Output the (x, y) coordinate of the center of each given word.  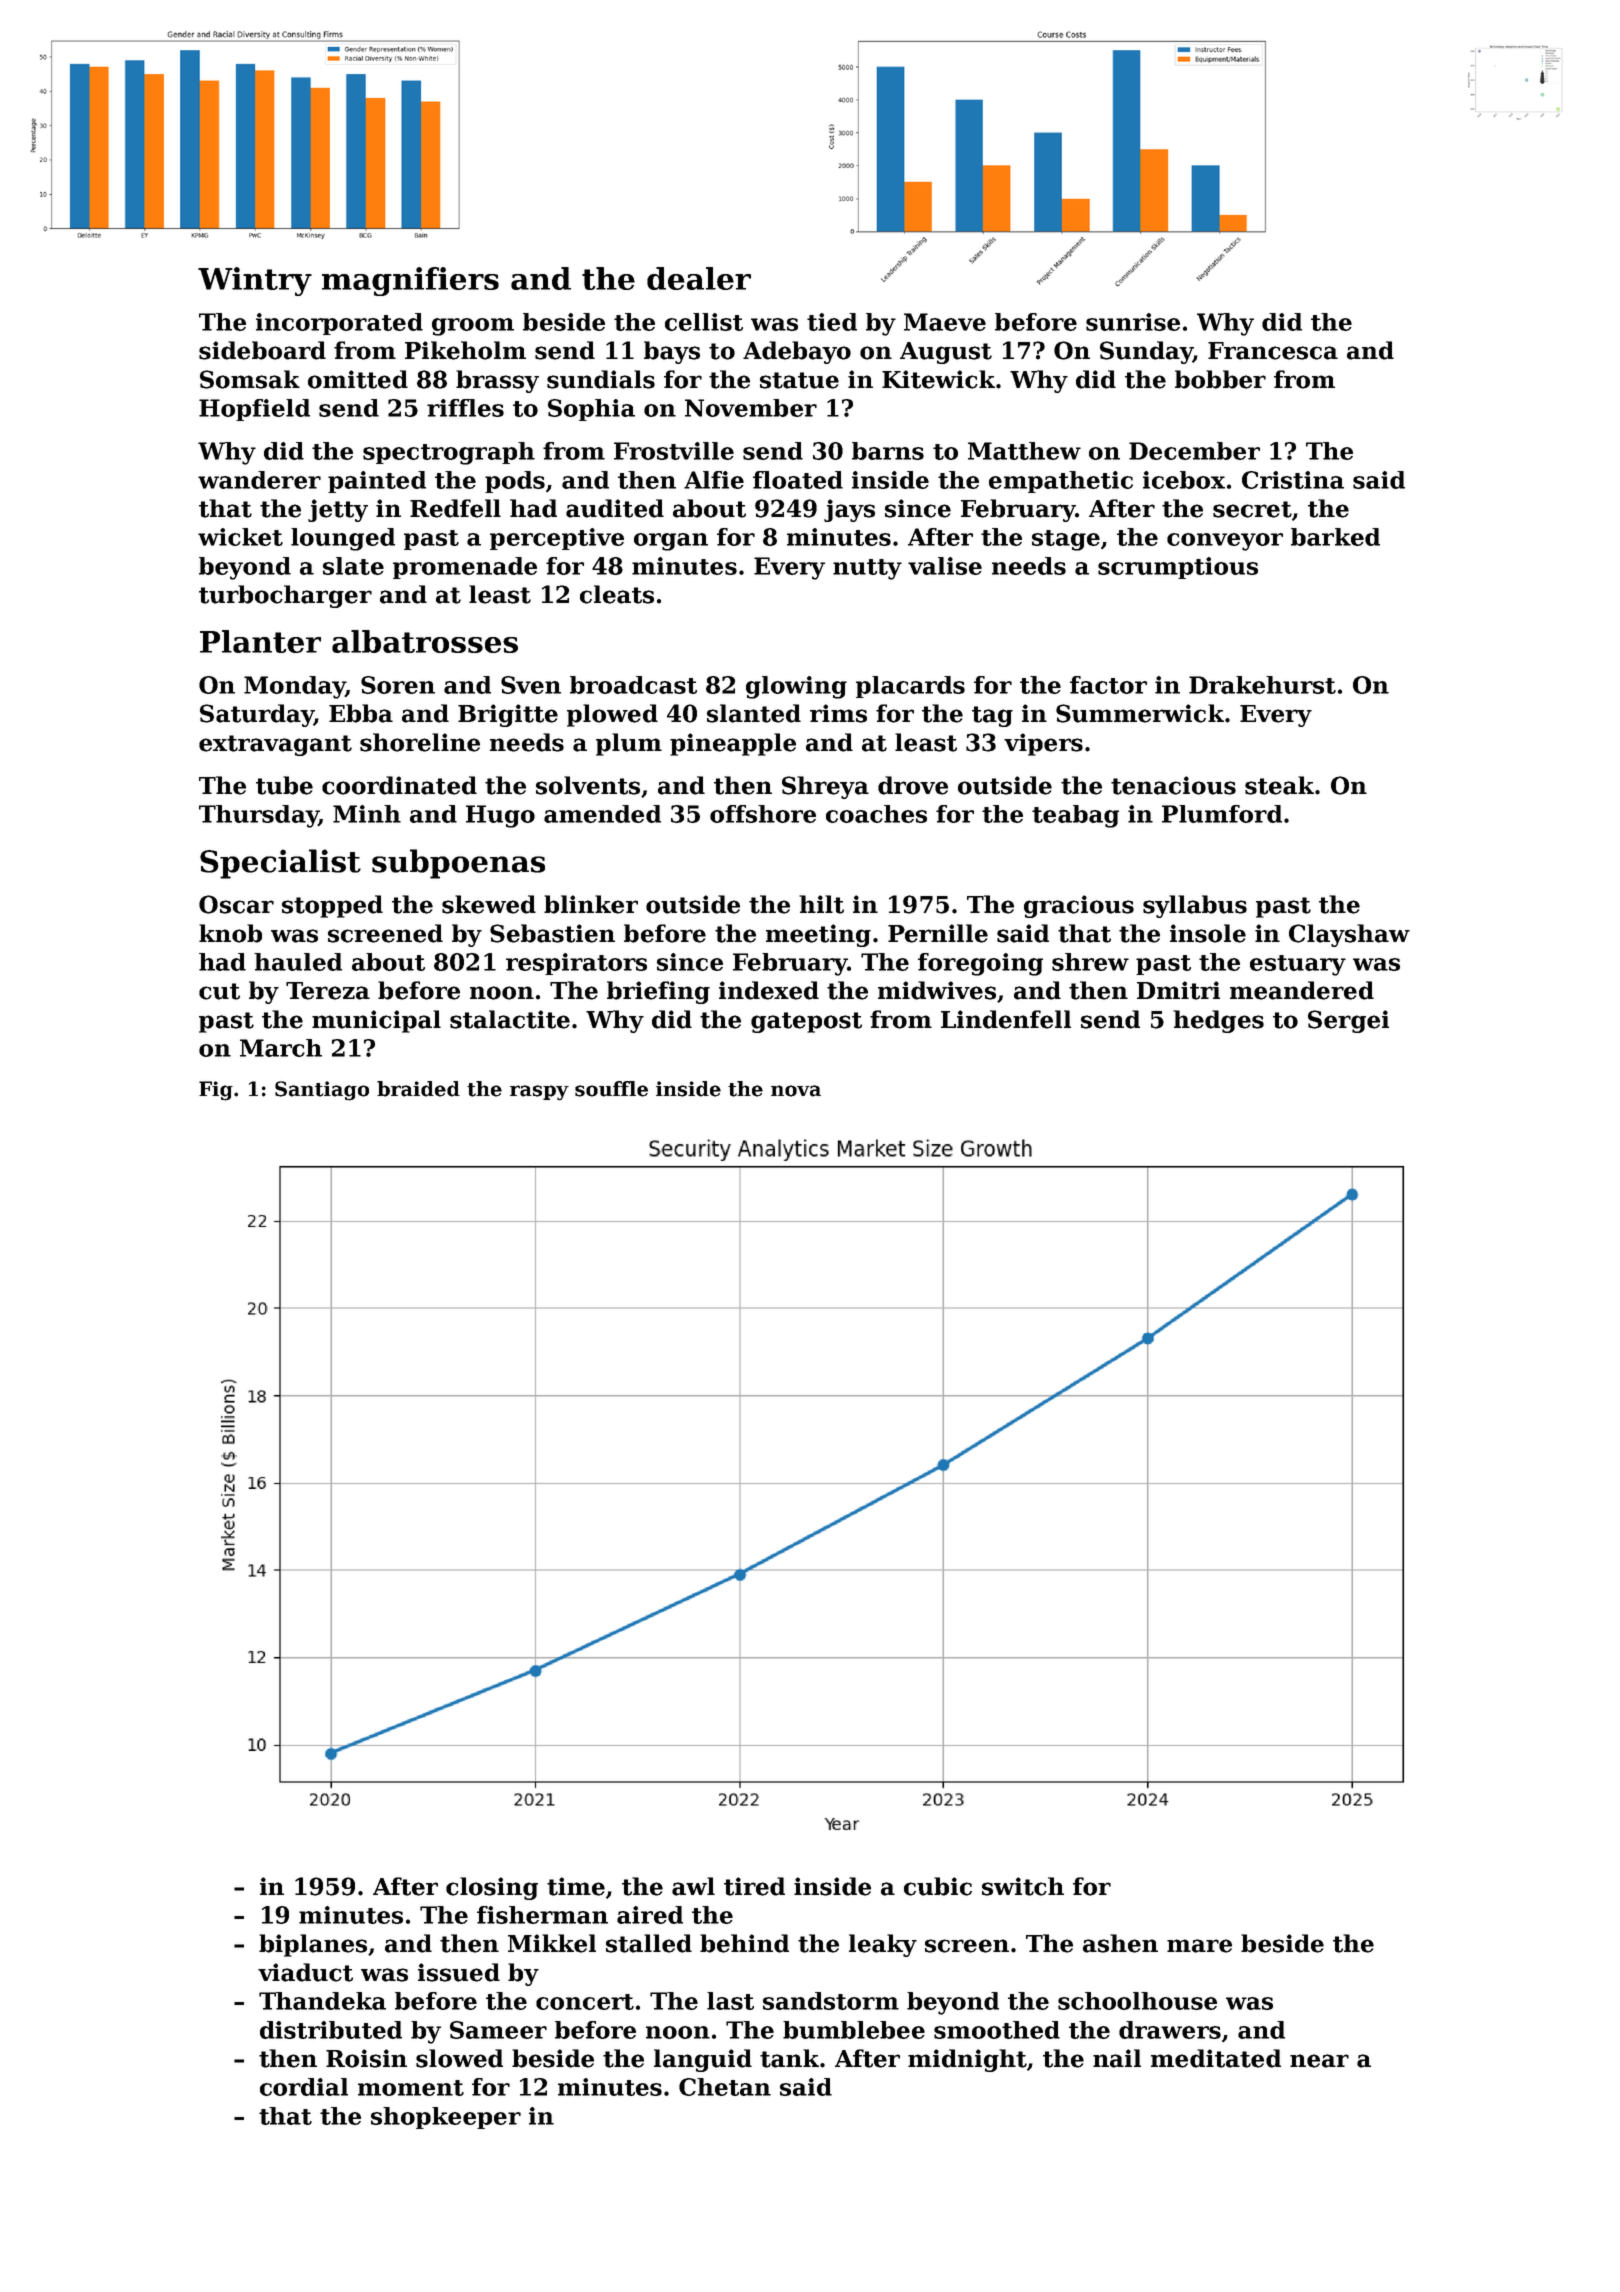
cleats (617, 594)
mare (1199, 1946)
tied (832, 322)
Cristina (1293, 480)
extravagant (275, 745)
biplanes (313, 1945)
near (1319, 2061)
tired (754, 1886)
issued (459, 1972)
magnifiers (410, 281)
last (730, 2001)
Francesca (1273, 351)
